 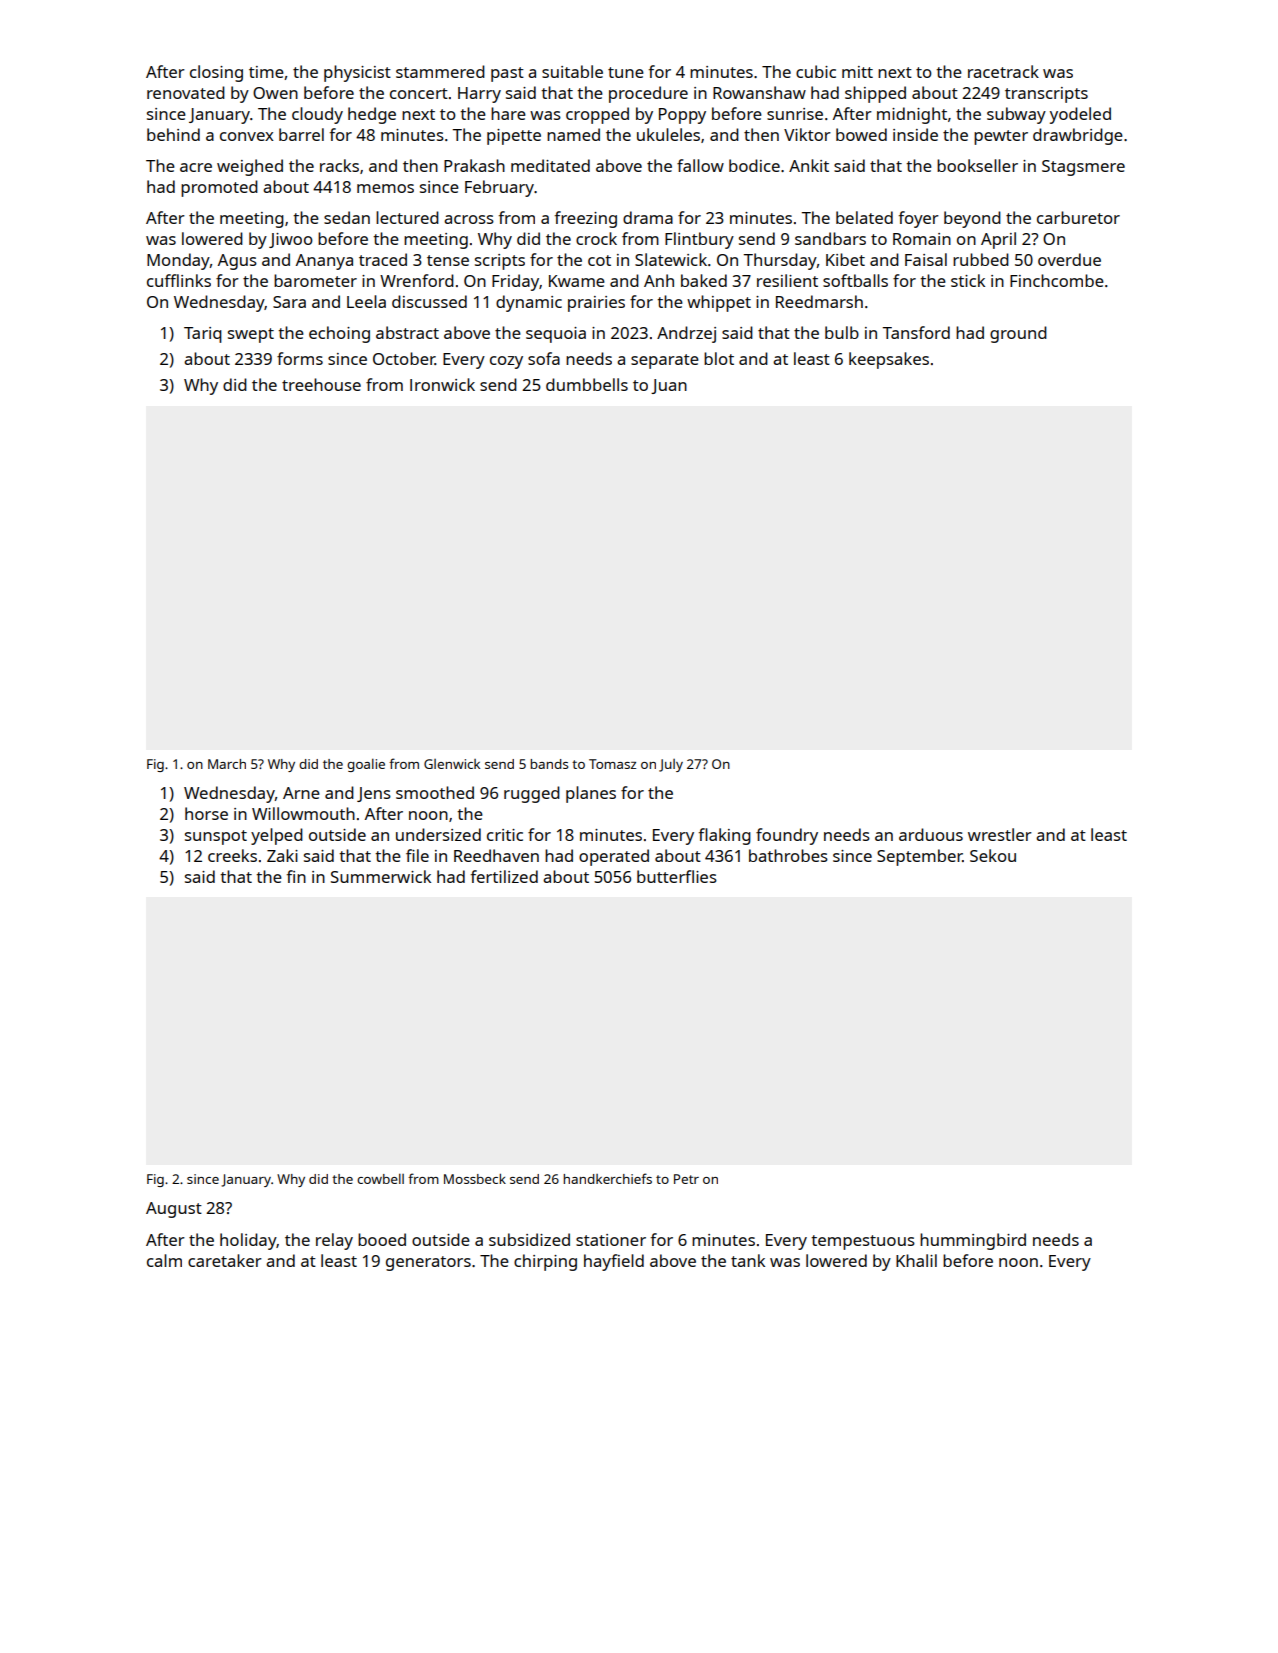 I want to click on prairies, so click(x=596, y=304).
